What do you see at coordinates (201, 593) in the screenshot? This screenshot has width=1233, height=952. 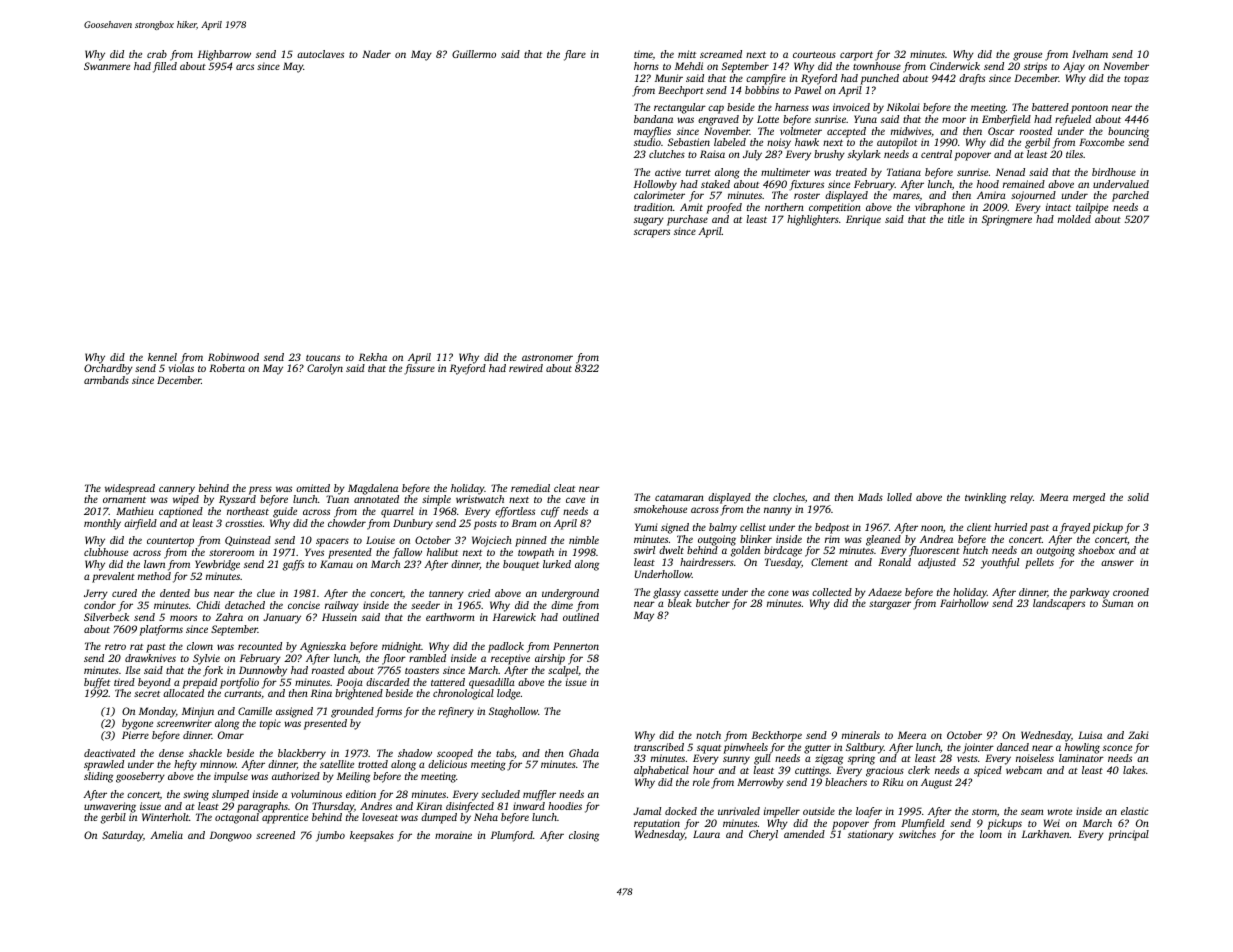 I see `bus` at bounding box center [201, 593].
